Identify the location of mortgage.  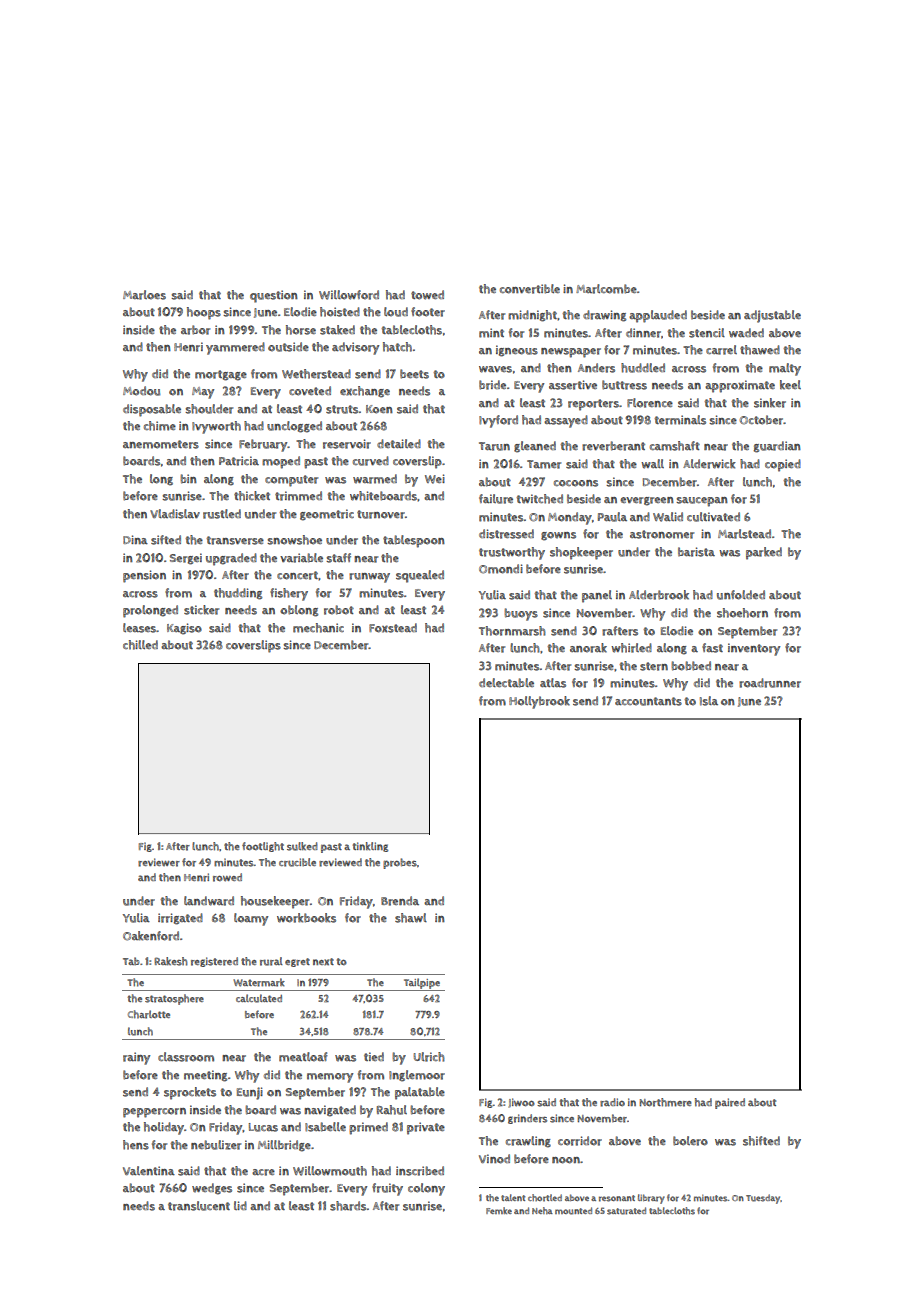
(221, 375).
